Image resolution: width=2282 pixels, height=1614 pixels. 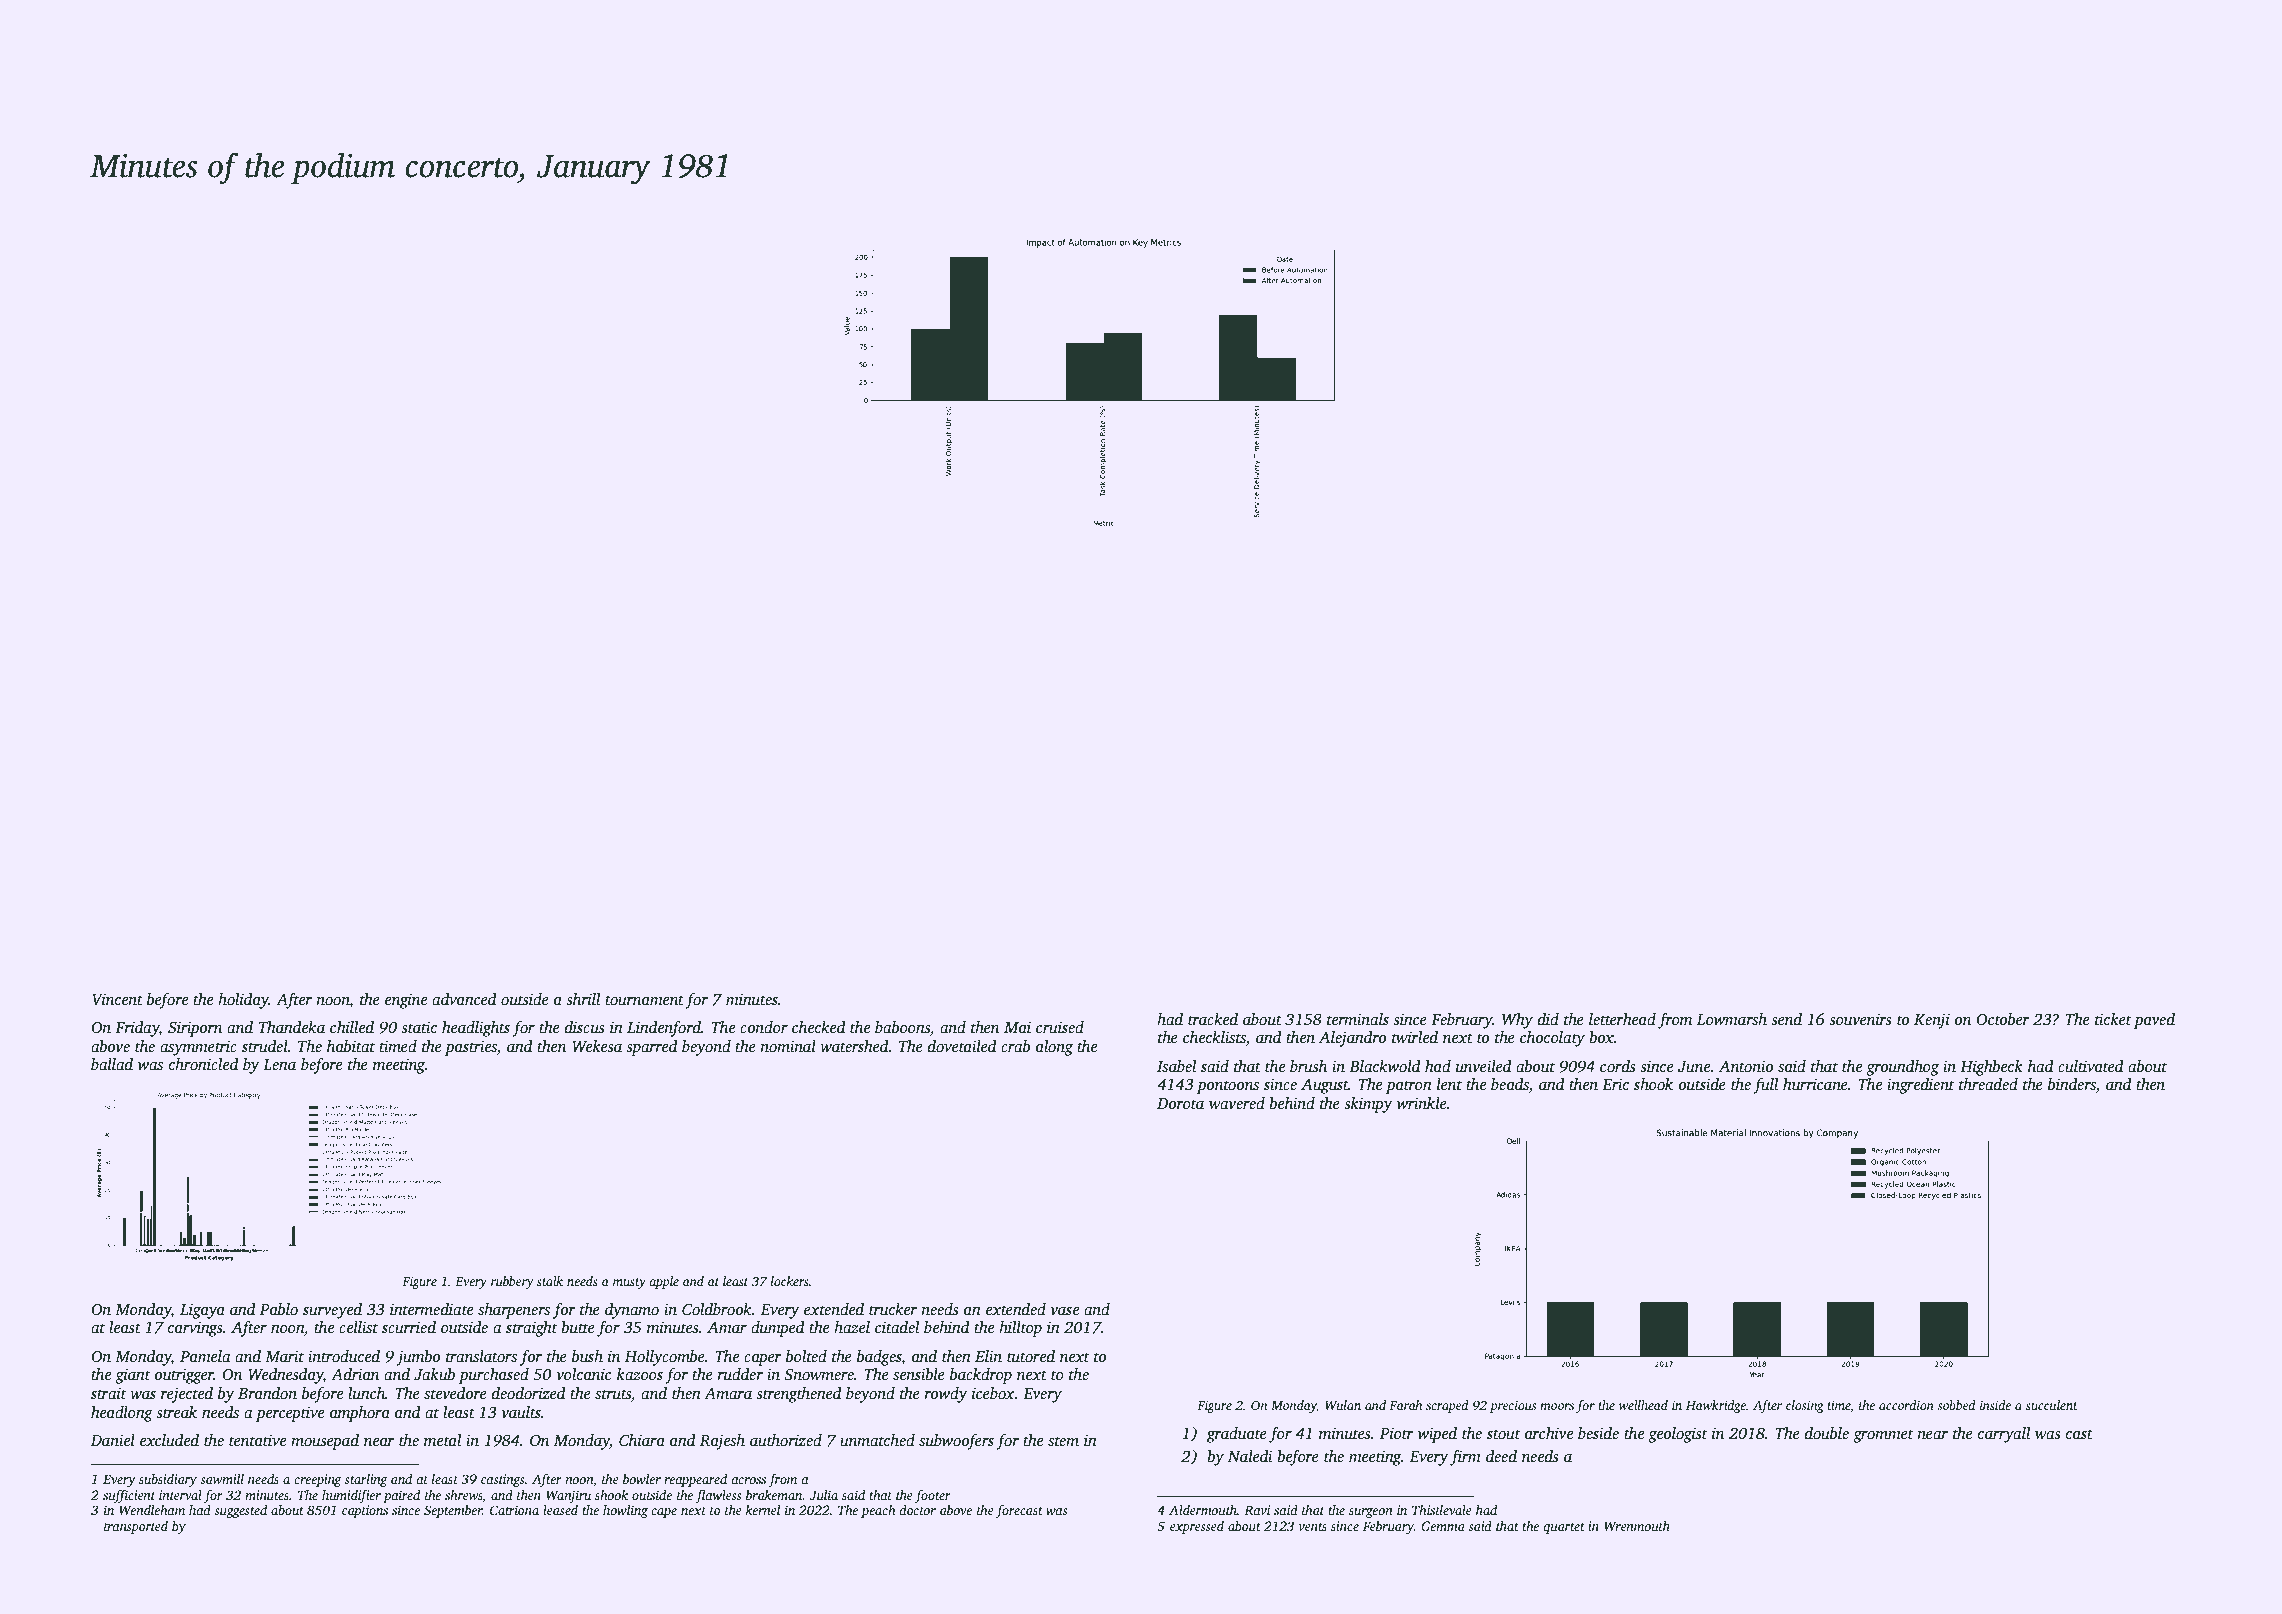 What do you see at coordinates (1732, 1019) in the screenshot?
I see `Lowmarsh` at bounding box center [1732, 1019].
